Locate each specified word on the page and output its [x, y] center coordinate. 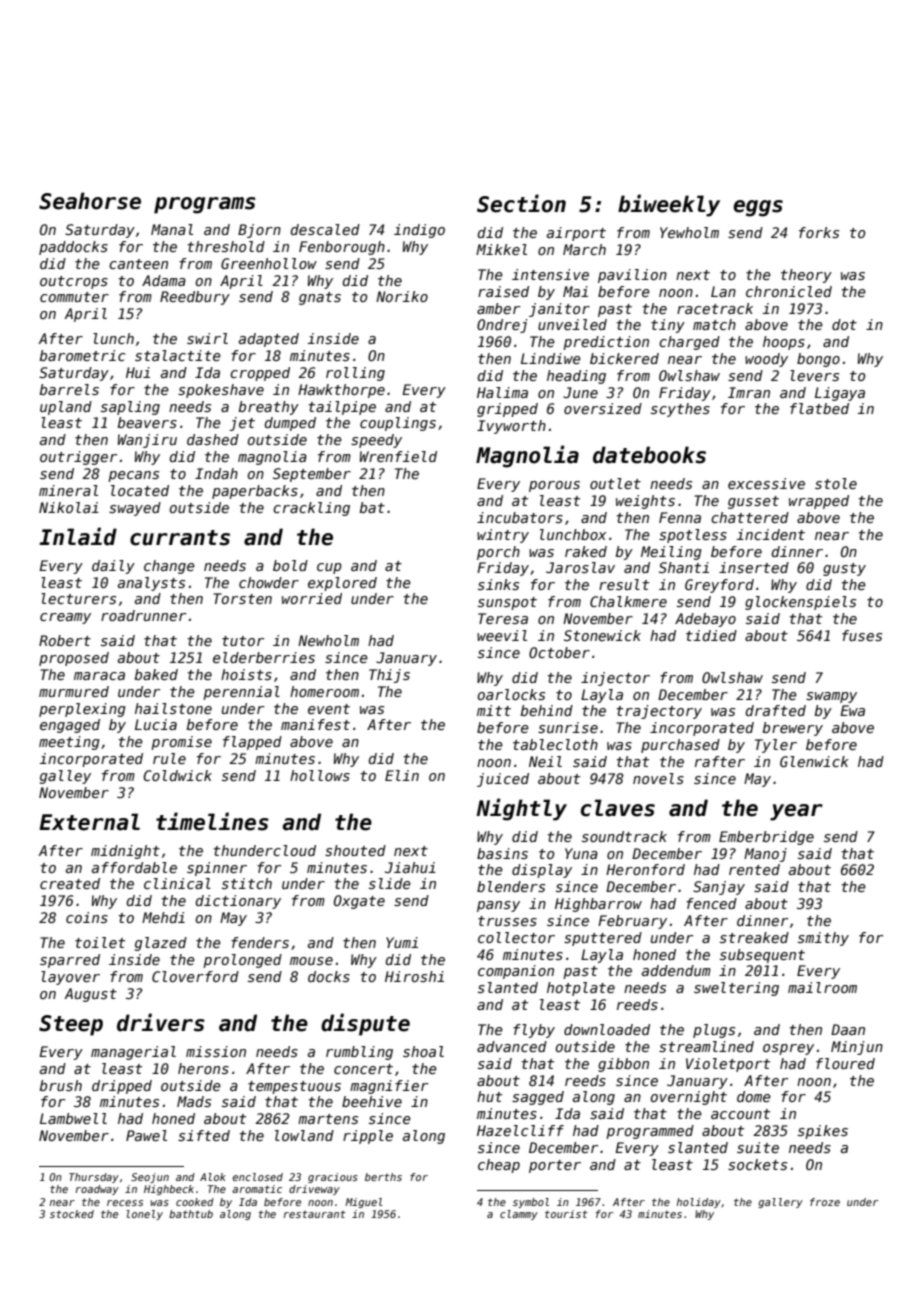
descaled [325, 229]
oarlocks [511, 694]
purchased [680, 746]
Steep [71, 1025]
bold [290, 565]
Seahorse [90, 201]
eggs [758, 208]
